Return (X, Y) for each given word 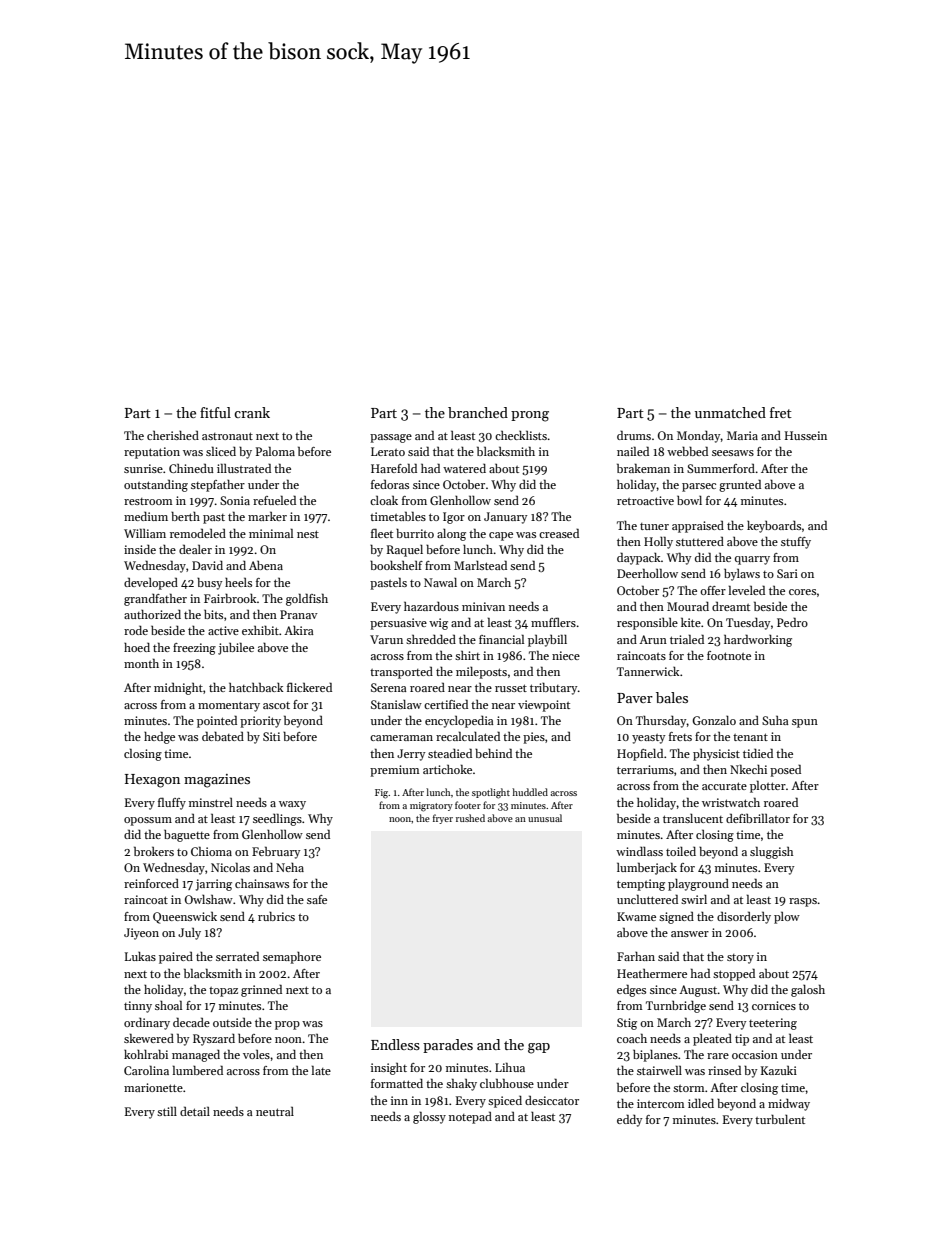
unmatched (730, 412)
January (506, 518)
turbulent (780, 1119)
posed (785, 770)
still (167, 1111)
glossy (429, 1117)
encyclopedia (459, 721)
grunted (740, 485)
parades (448, 1046)
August (698, 991)
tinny (138, 1007)
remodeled (198, 533)
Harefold (394, 468)
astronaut (227, 436)
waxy (292, 805)
